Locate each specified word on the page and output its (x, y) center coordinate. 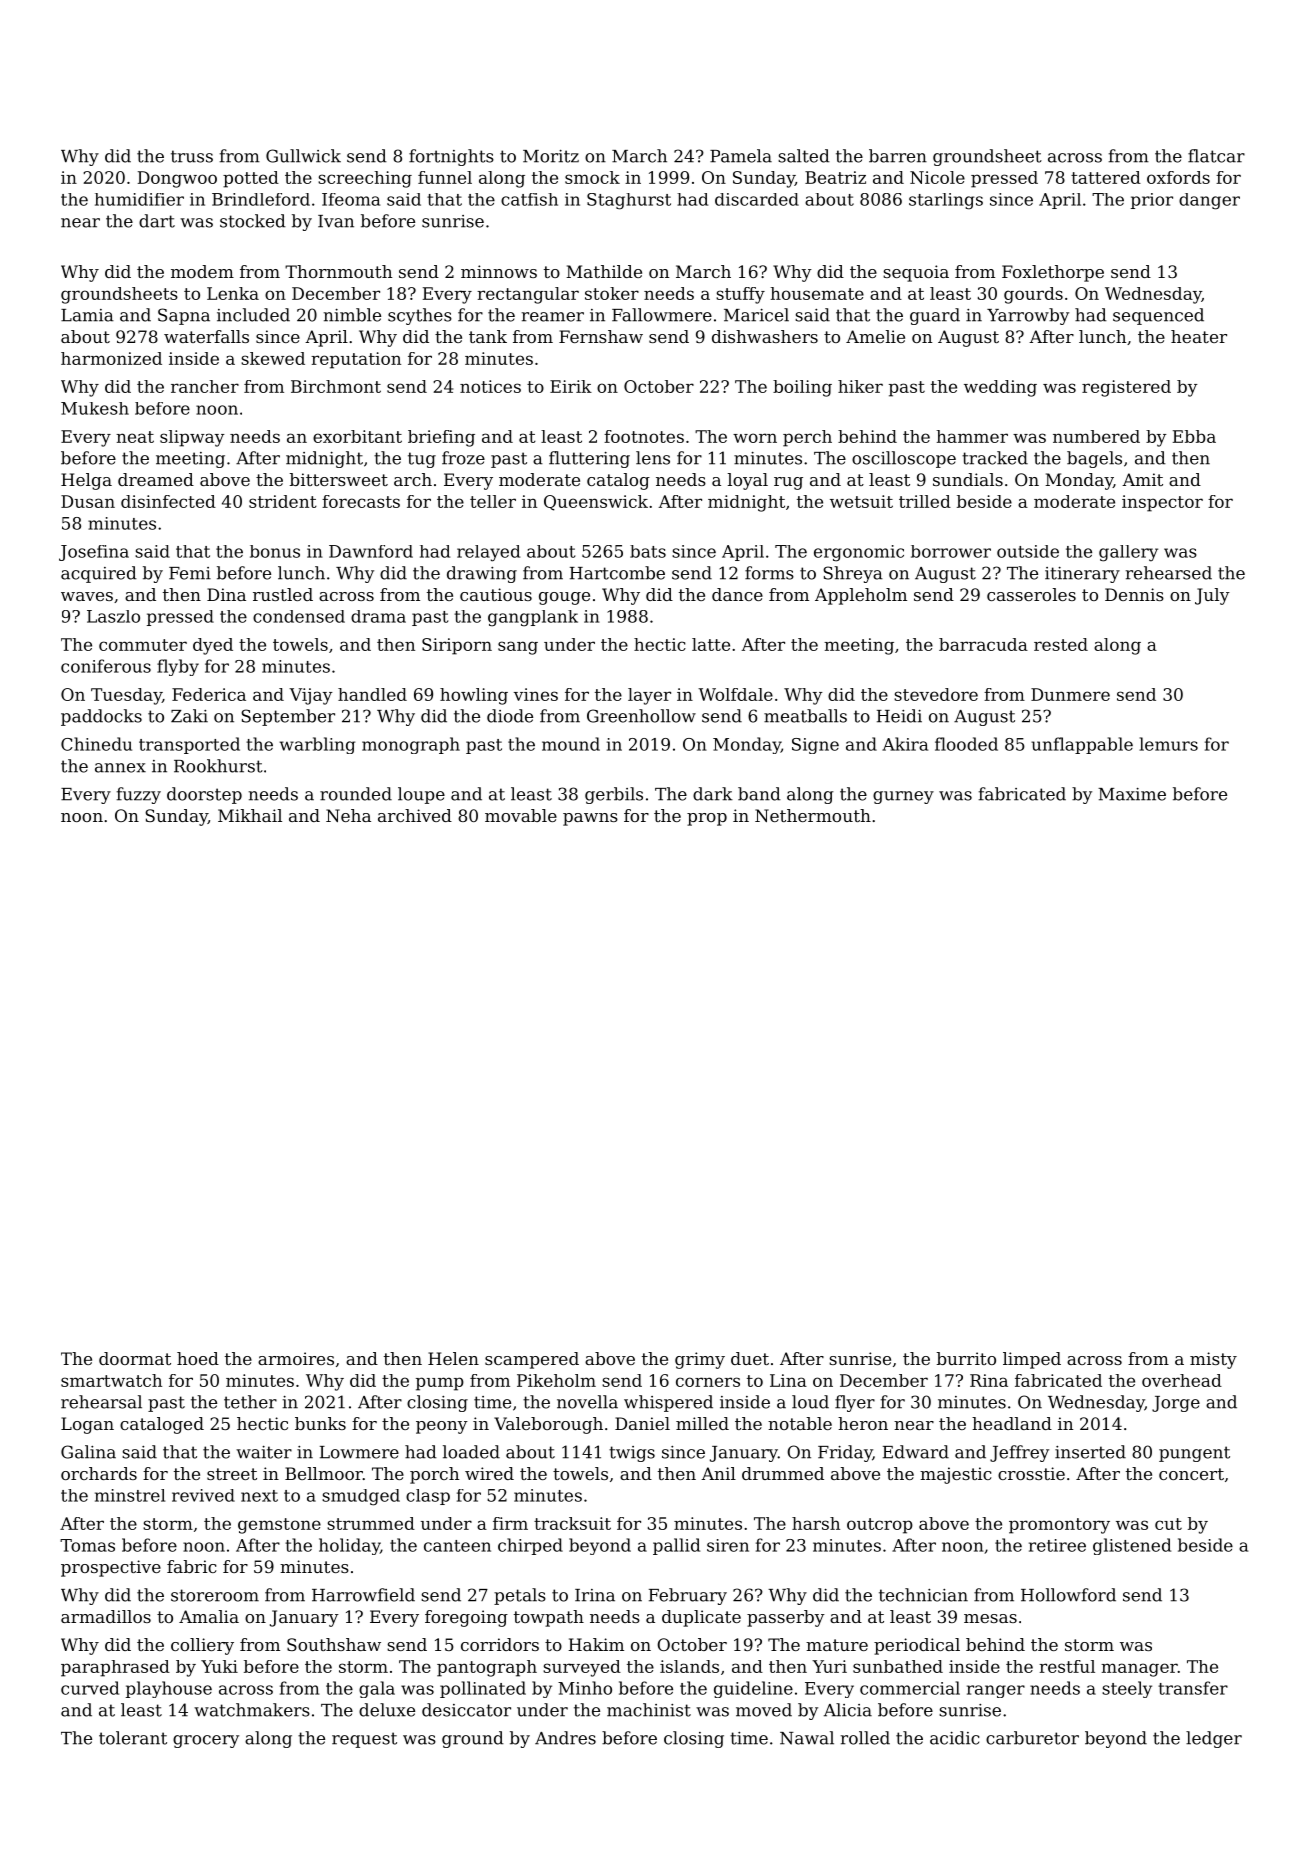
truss (192, 156)
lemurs (1168, 744)
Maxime (1132, 794)
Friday (845, 1453)
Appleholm (861, 596)
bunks (320, 1423)
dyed (213, 646)
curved (90, 1688)
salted (804, 156)
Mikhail (250, 815)
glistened (1132, 1546)
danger (1209, 201)
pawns (590, 819)
